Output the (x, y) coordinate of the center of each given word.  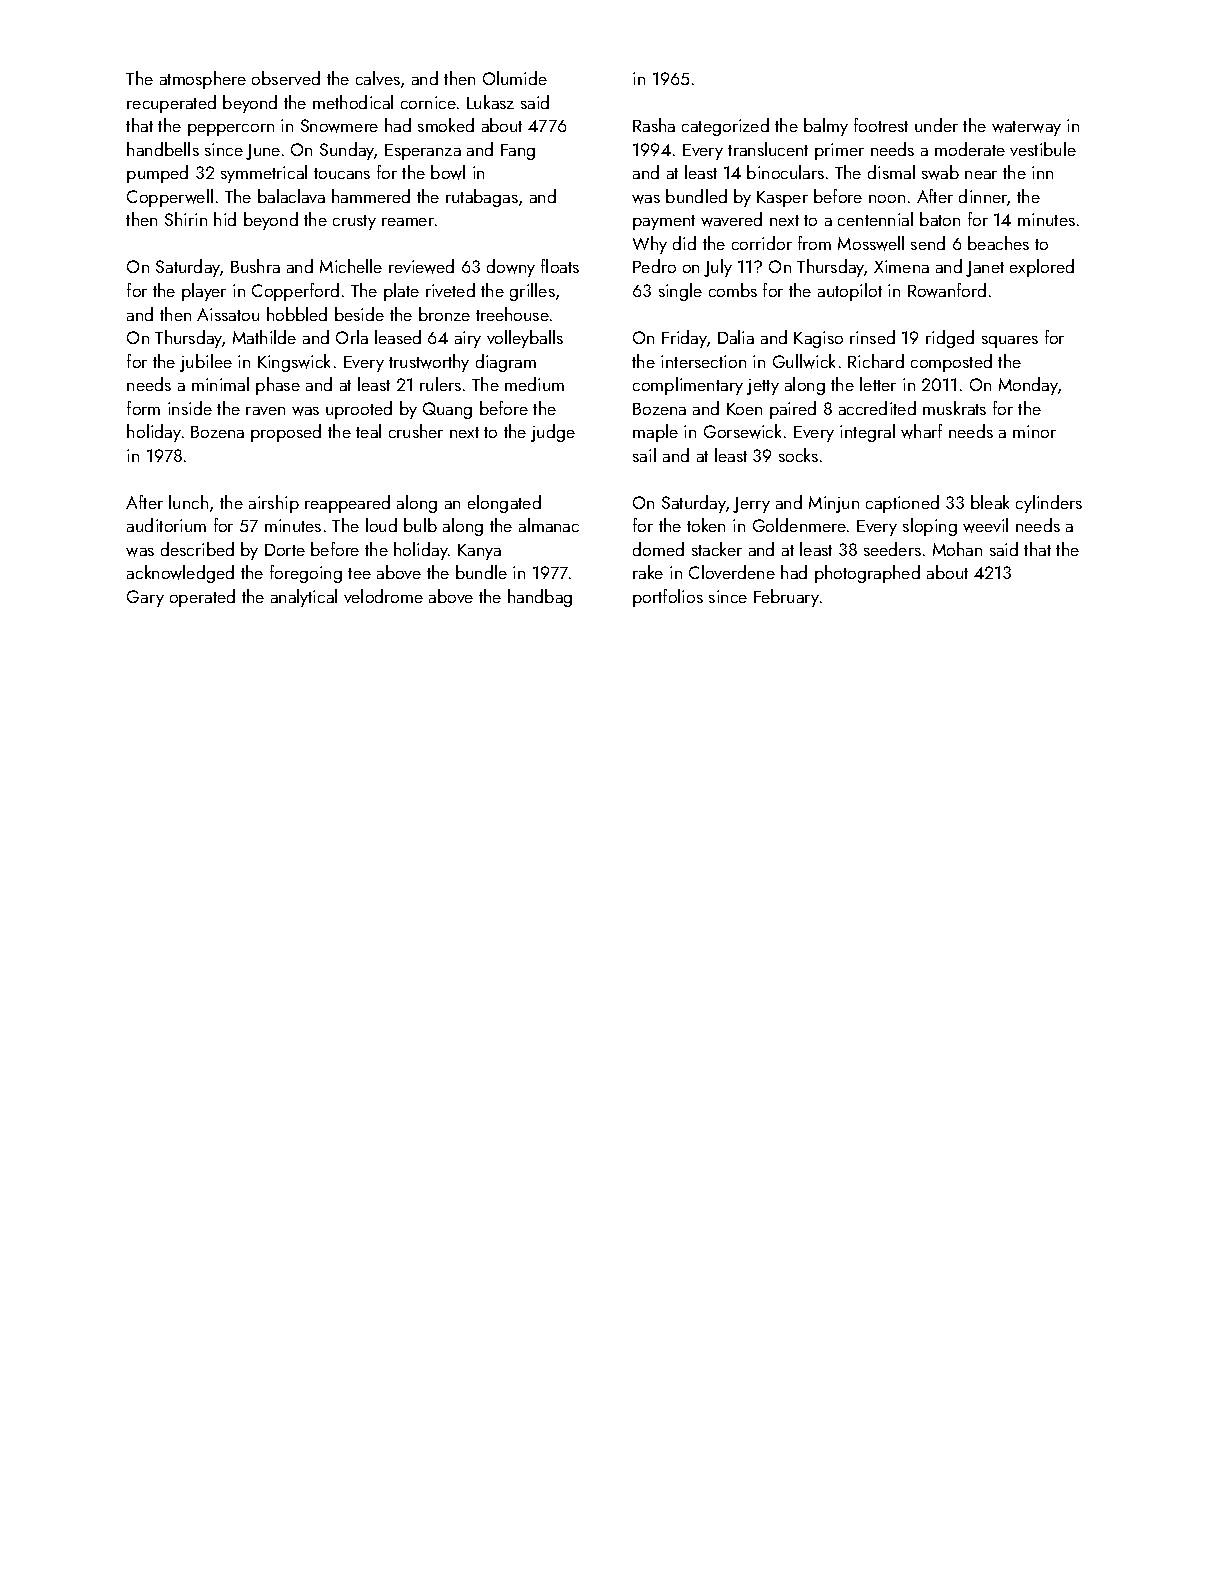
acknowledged (180, 574)
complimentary (688, 386)
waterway (1026, 128)
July (718, 268)
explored (1042, 268)
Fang (518, 152)
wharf (921, 431)
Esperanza (423, 152)
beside (359, 314)
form (143, 408)
